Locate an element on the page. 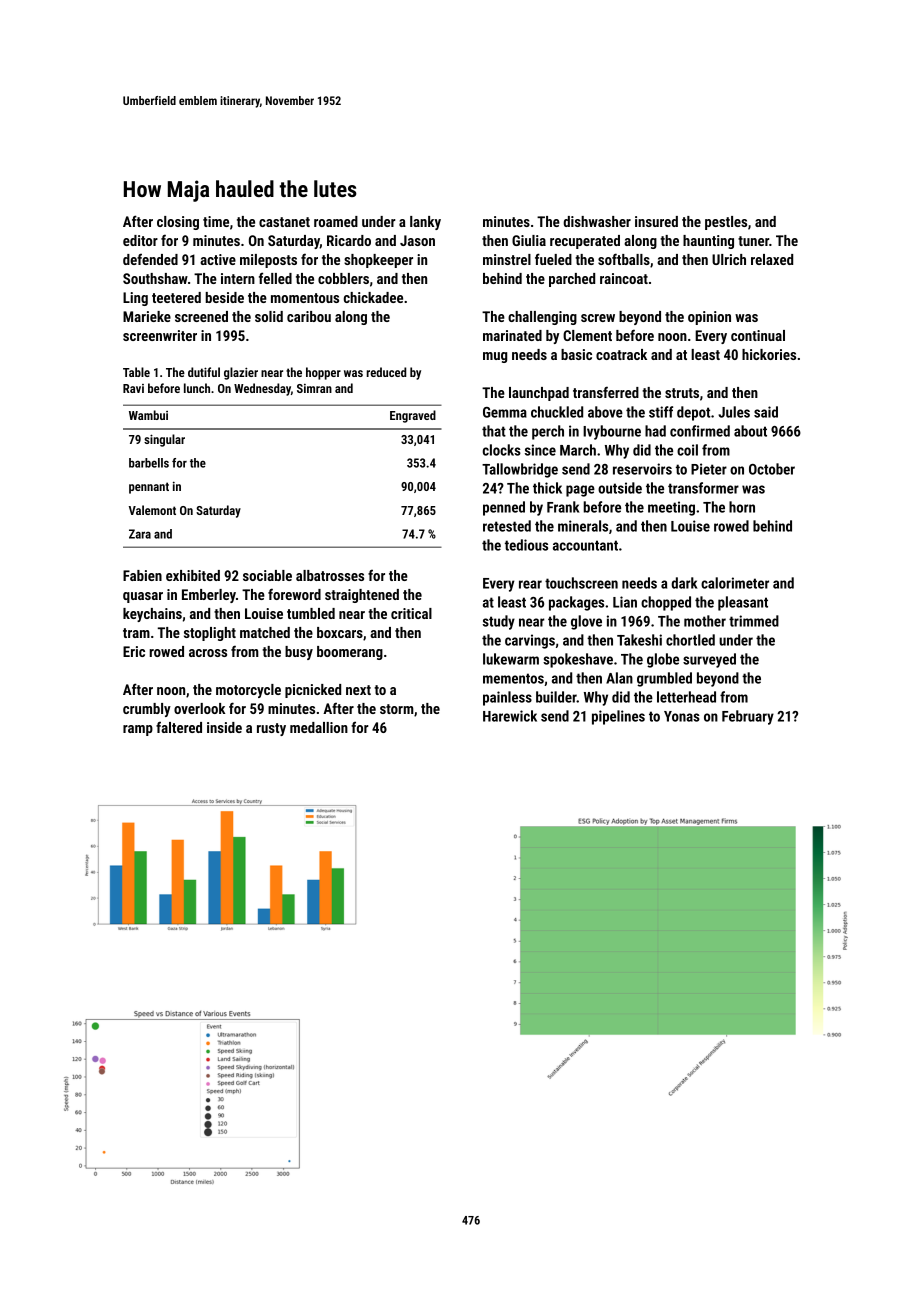 This image has width=924, height=1311. Takeshi is located at coordinates (639, 640).
